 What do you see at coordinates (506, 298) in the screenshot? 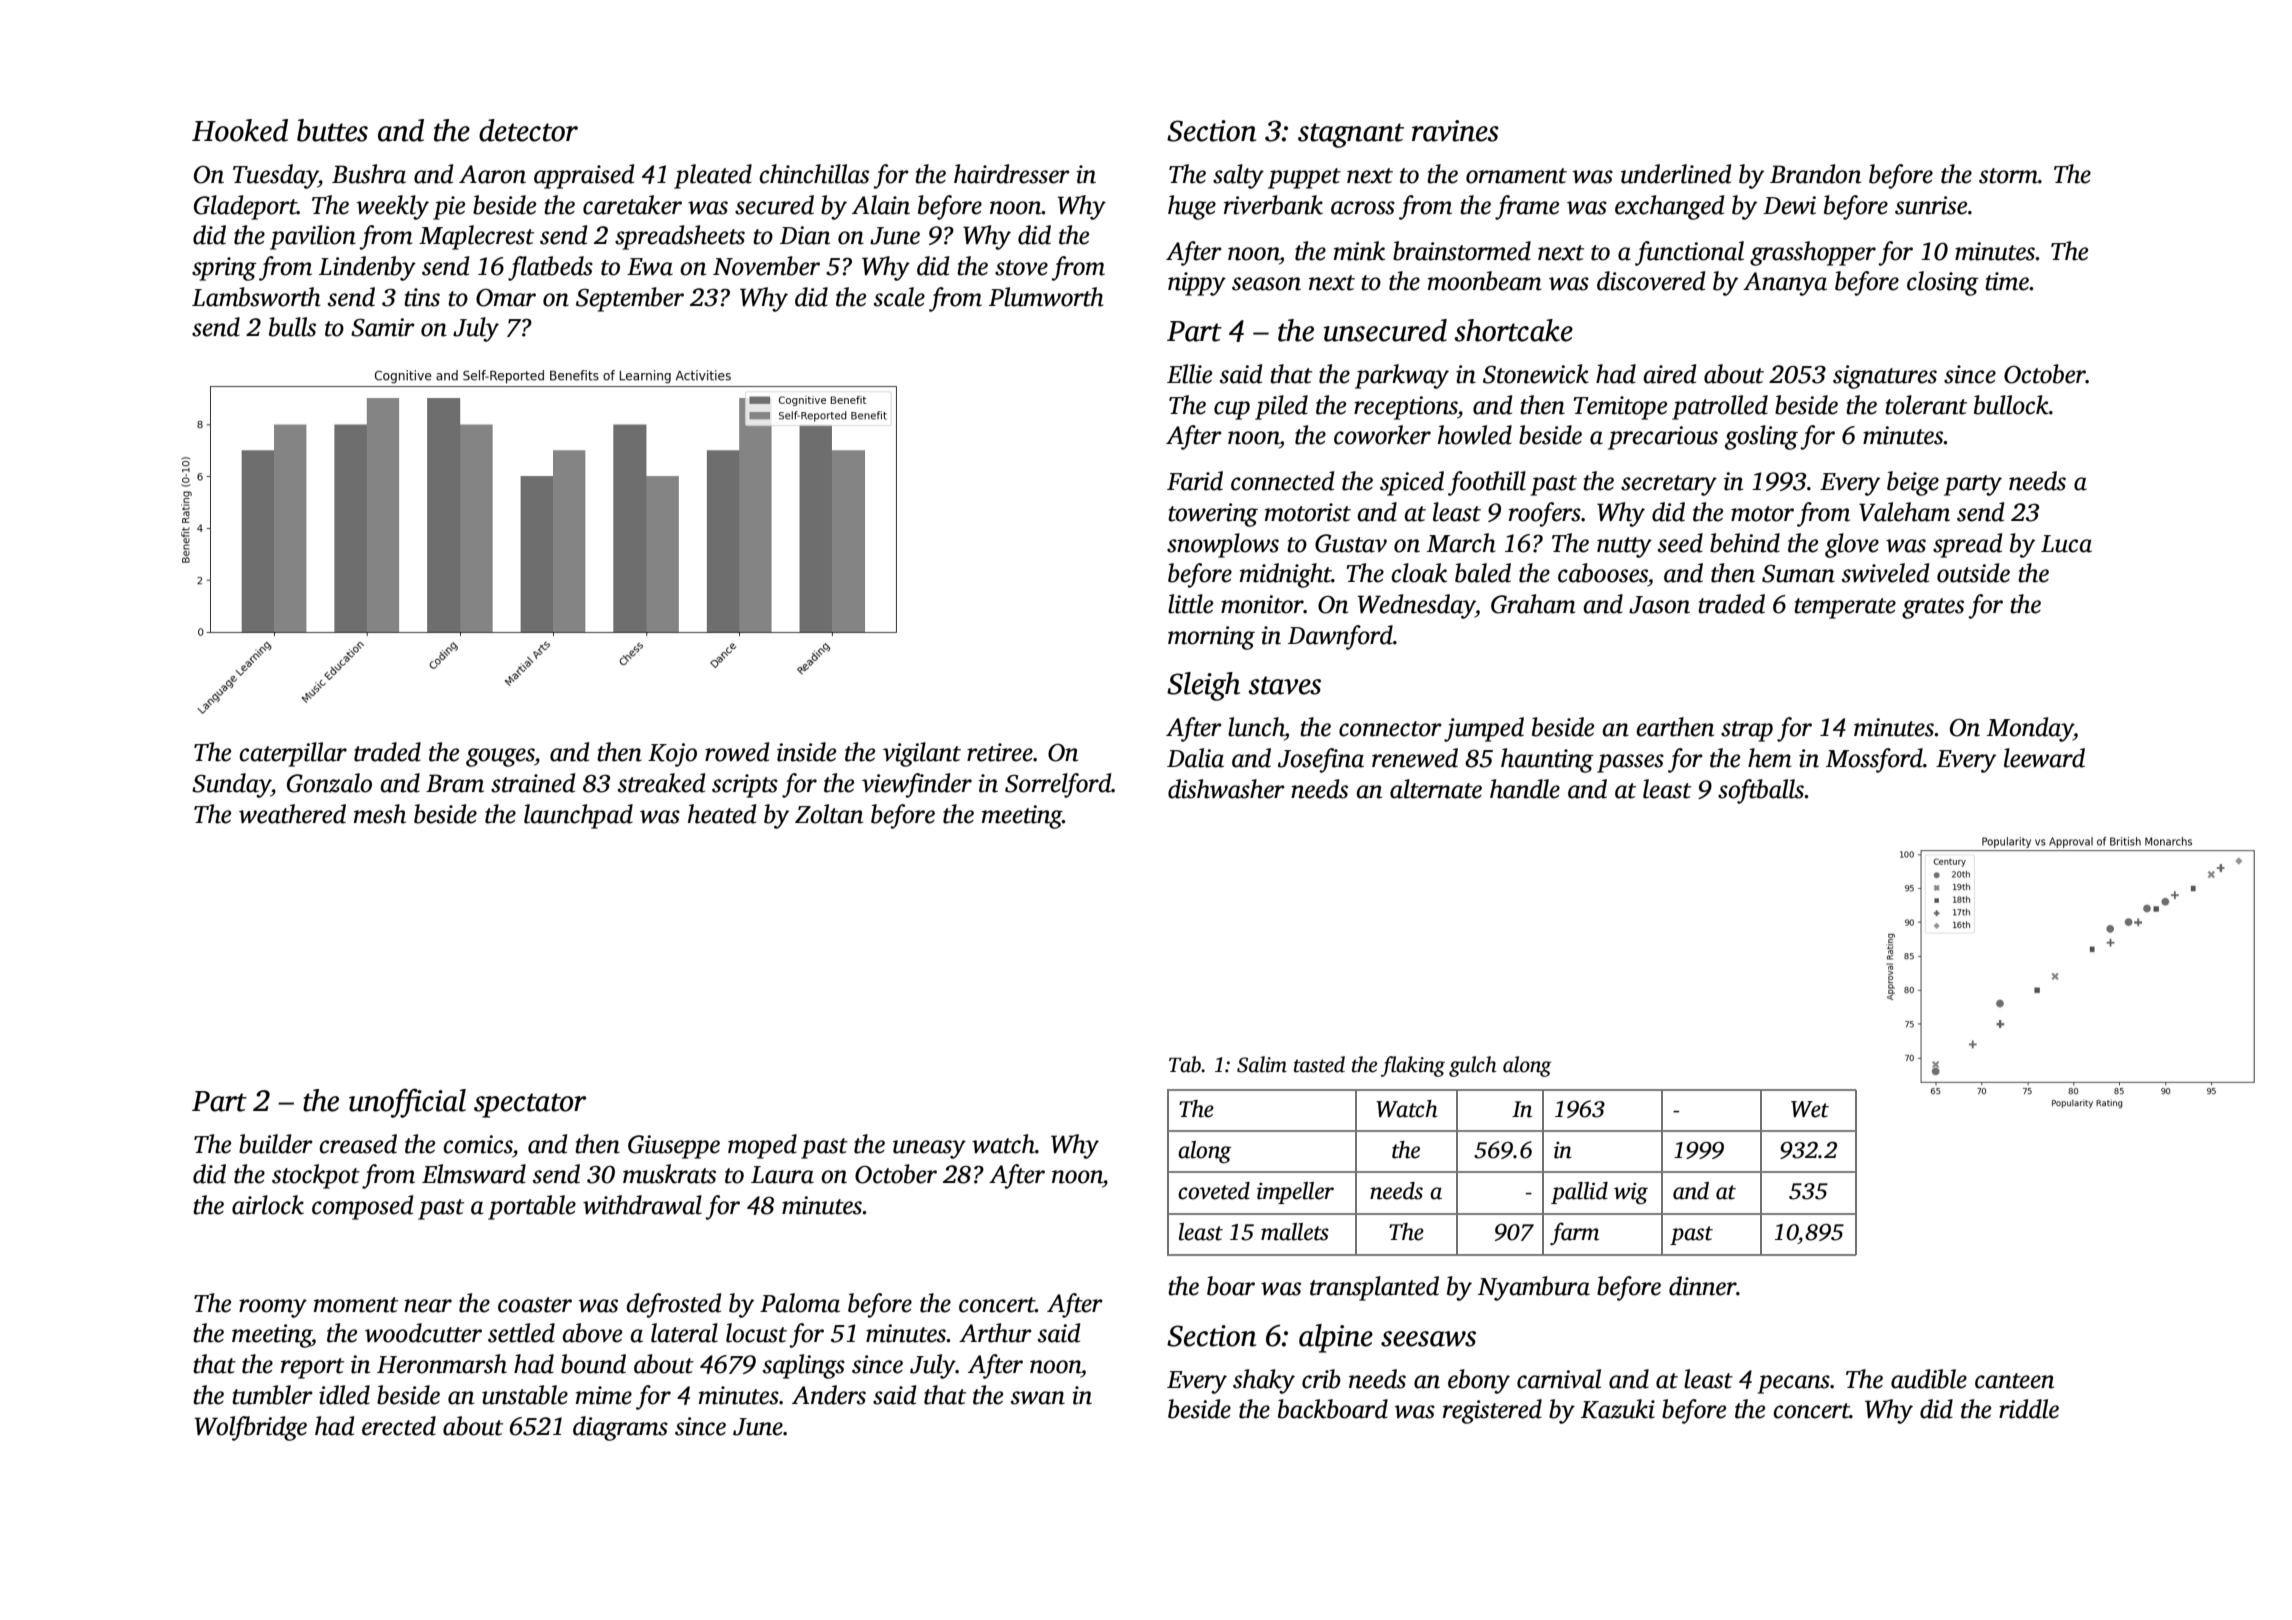
I see `Omar` at bounding box center [506, 298].
